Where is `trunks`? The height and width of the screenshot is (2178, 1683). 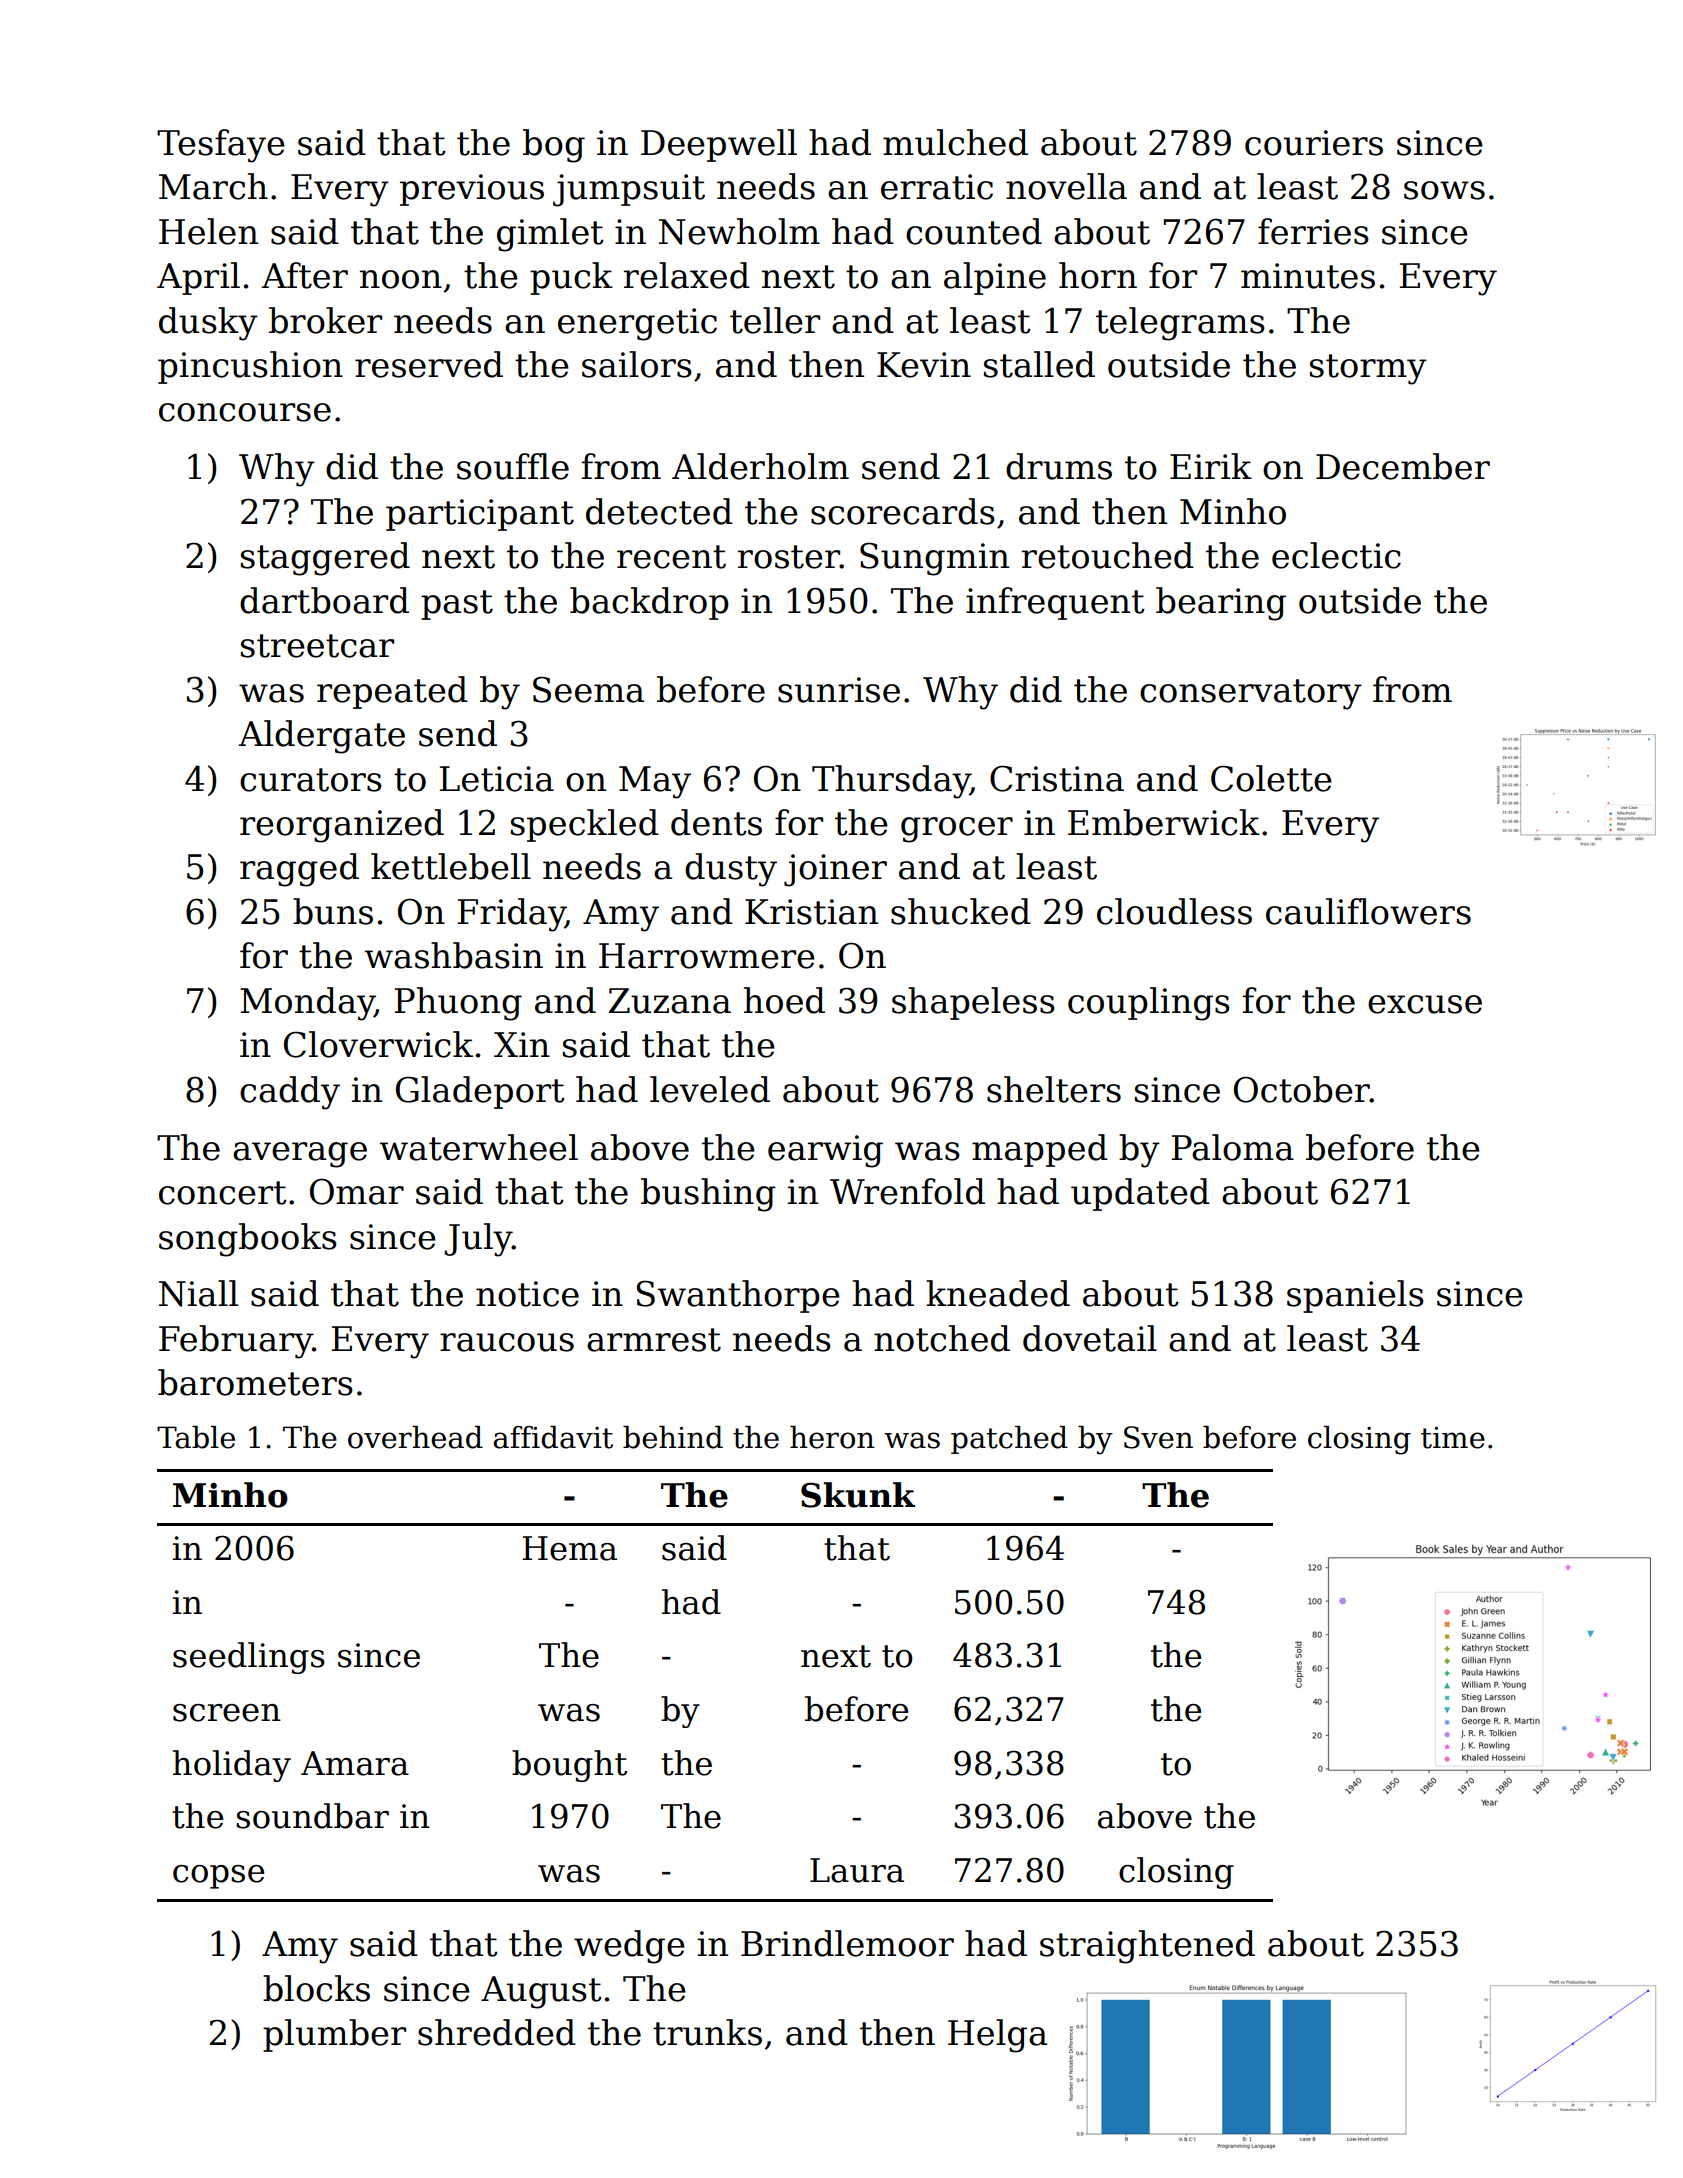 trunks is located at coordinates (707, 2032).
